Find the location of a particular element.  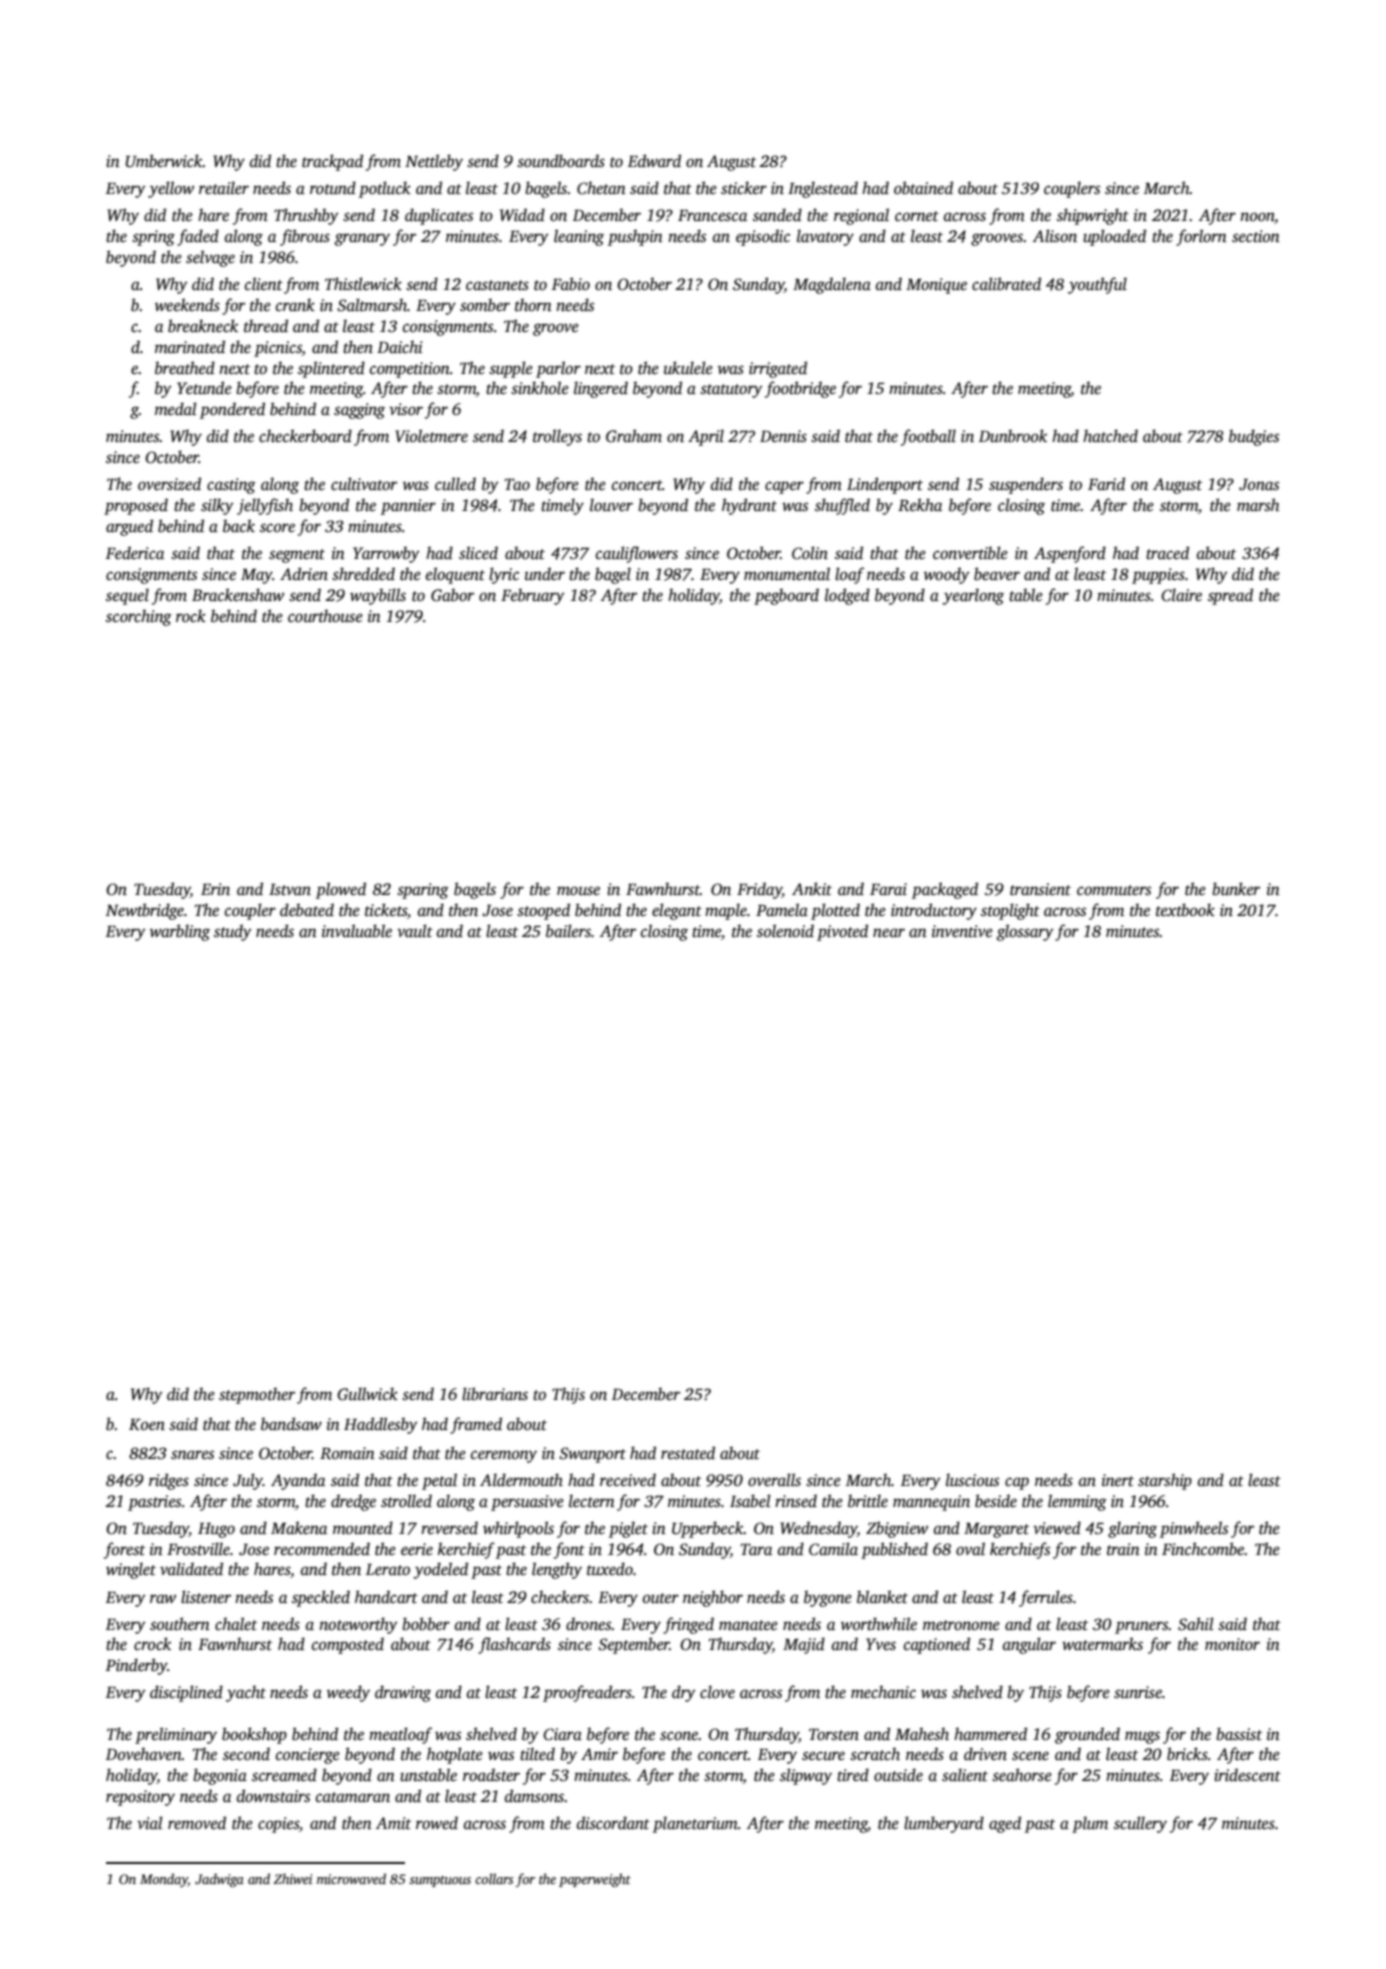

seahorse is located at coordinates (1022, 1775).
